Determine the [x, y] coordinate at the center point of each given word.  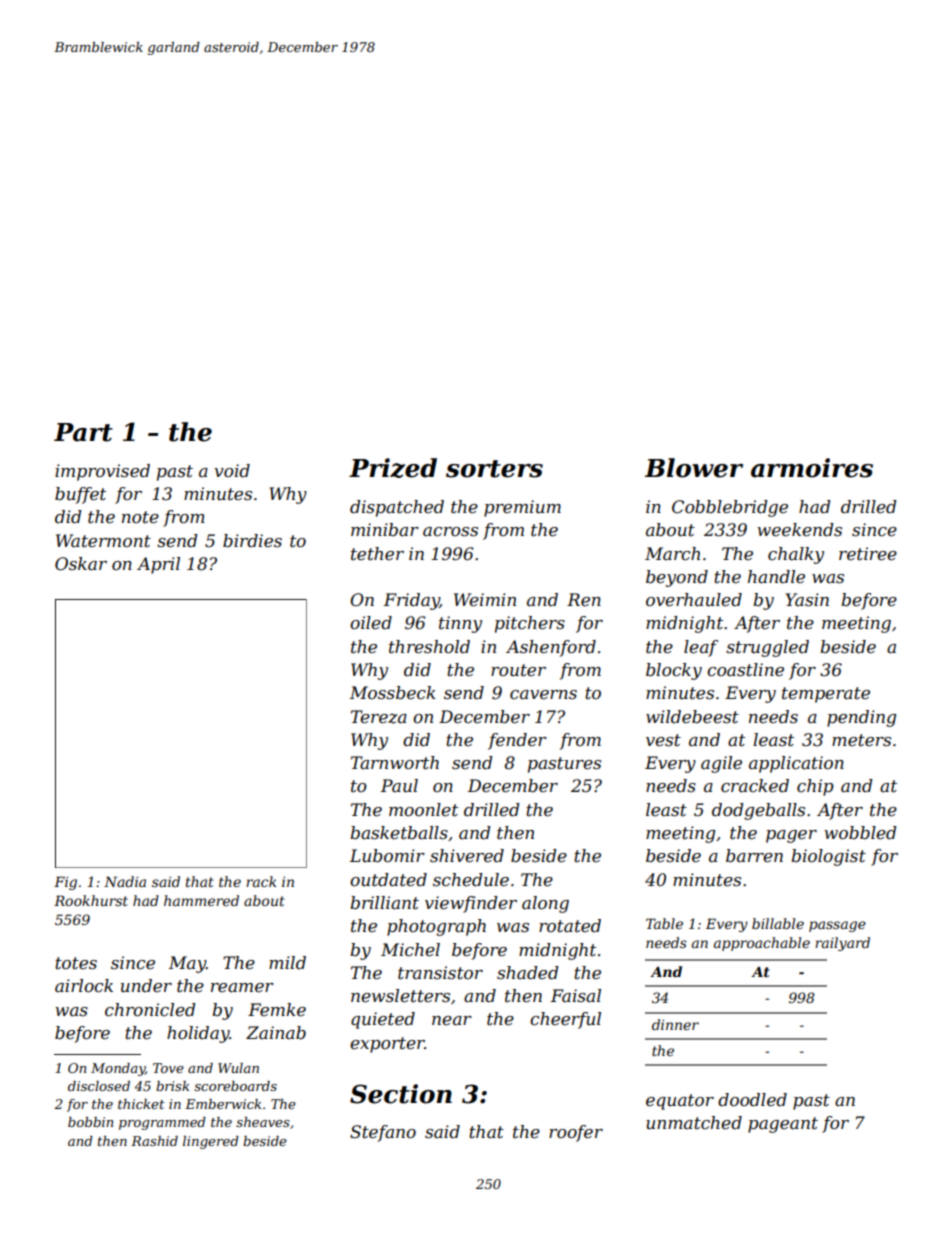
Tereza [379, 717]
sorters [494, 469]
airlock [84, 985]
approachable [762, 944]
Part [83, 432]
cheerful [565, 1020]
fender [517, 741]
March [672, 553]
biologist [828, 857]
